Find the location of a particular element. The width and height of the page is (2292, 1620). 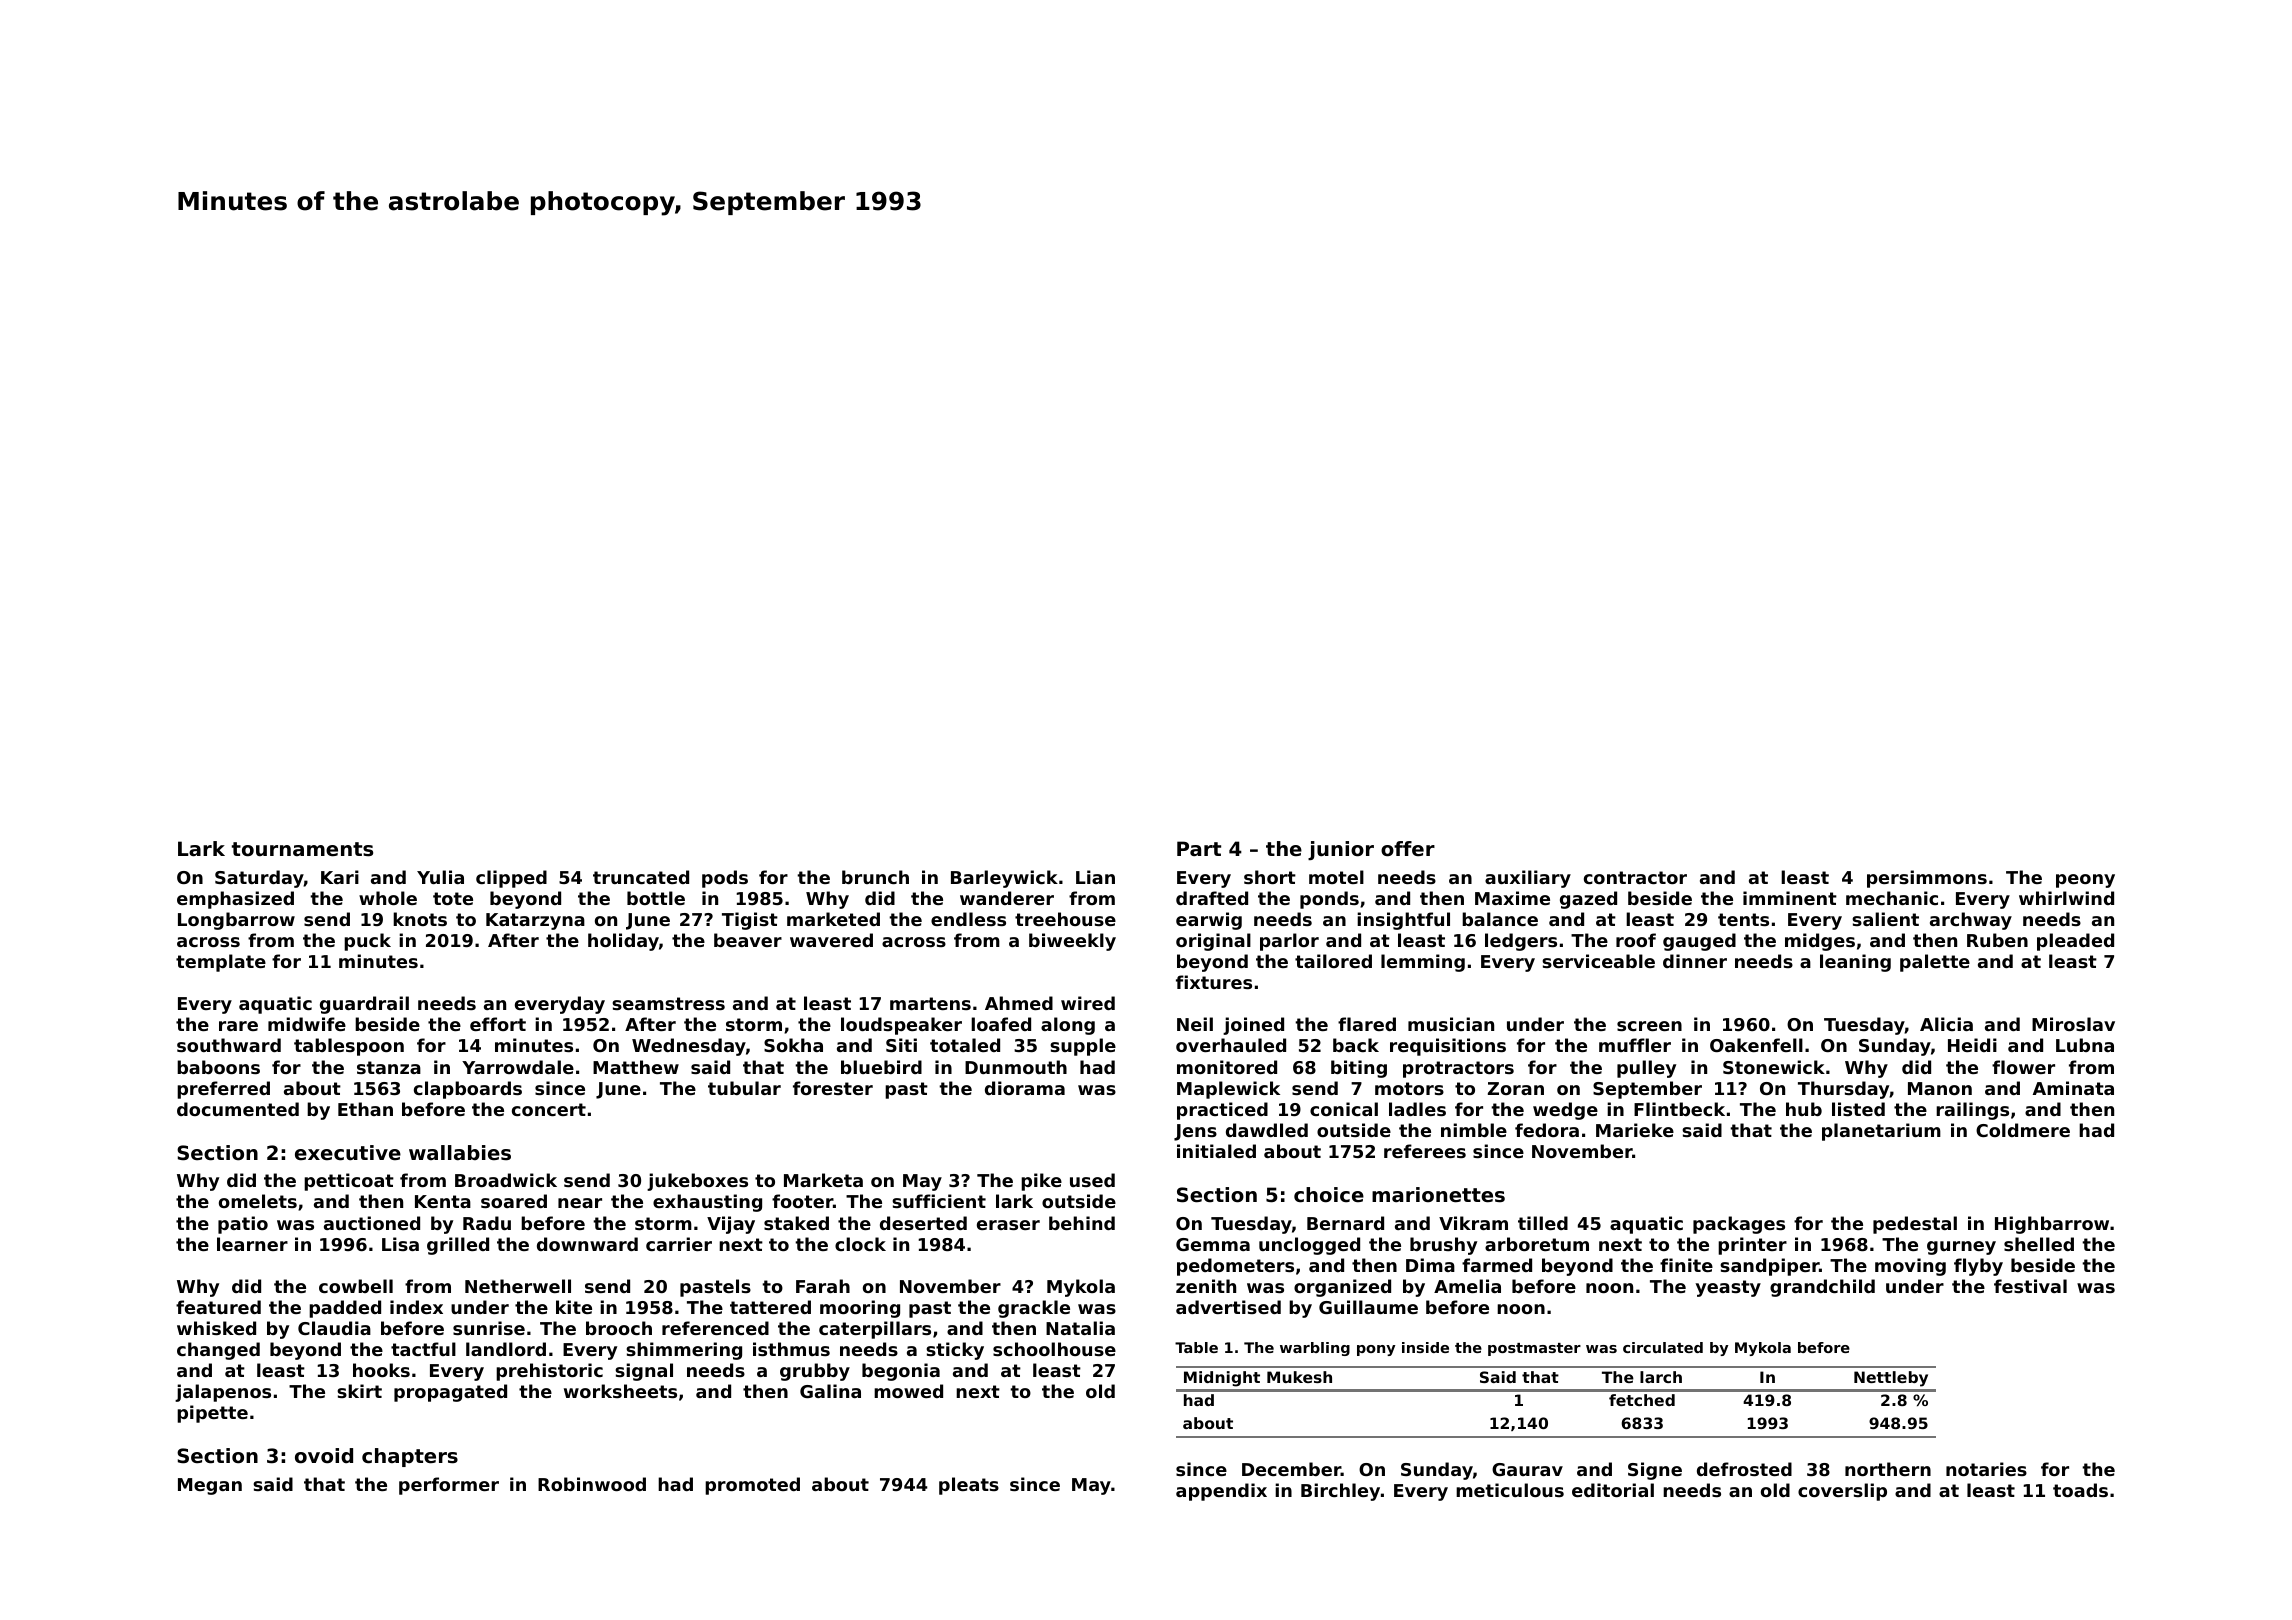

landlord is located at coordinates (506, 1349).
